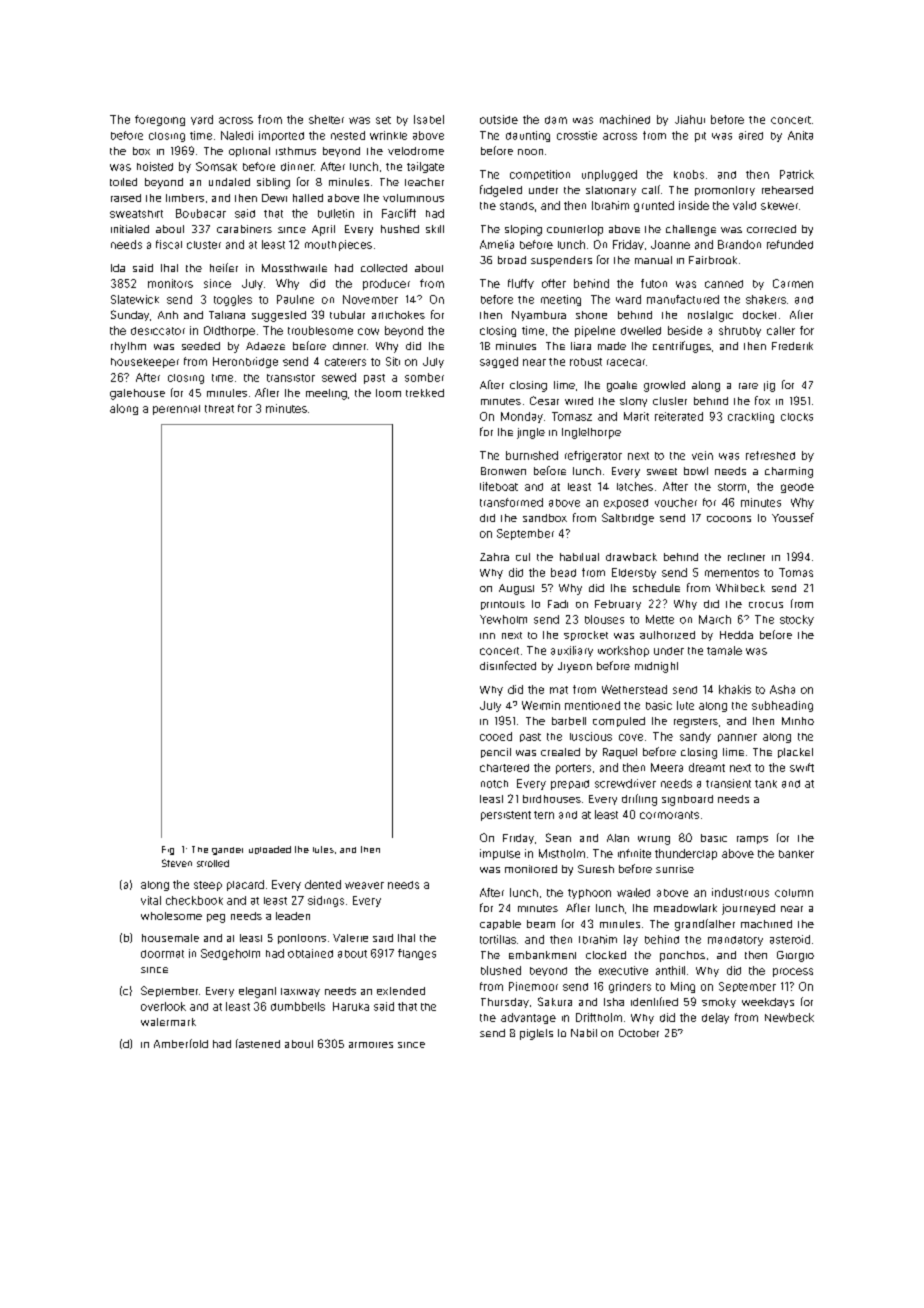 Image resolution: width=924 pixels, height=1308 pixels. Describe the element at coordinates (388, 393) in the screenshot. I see `loom` at that location.
